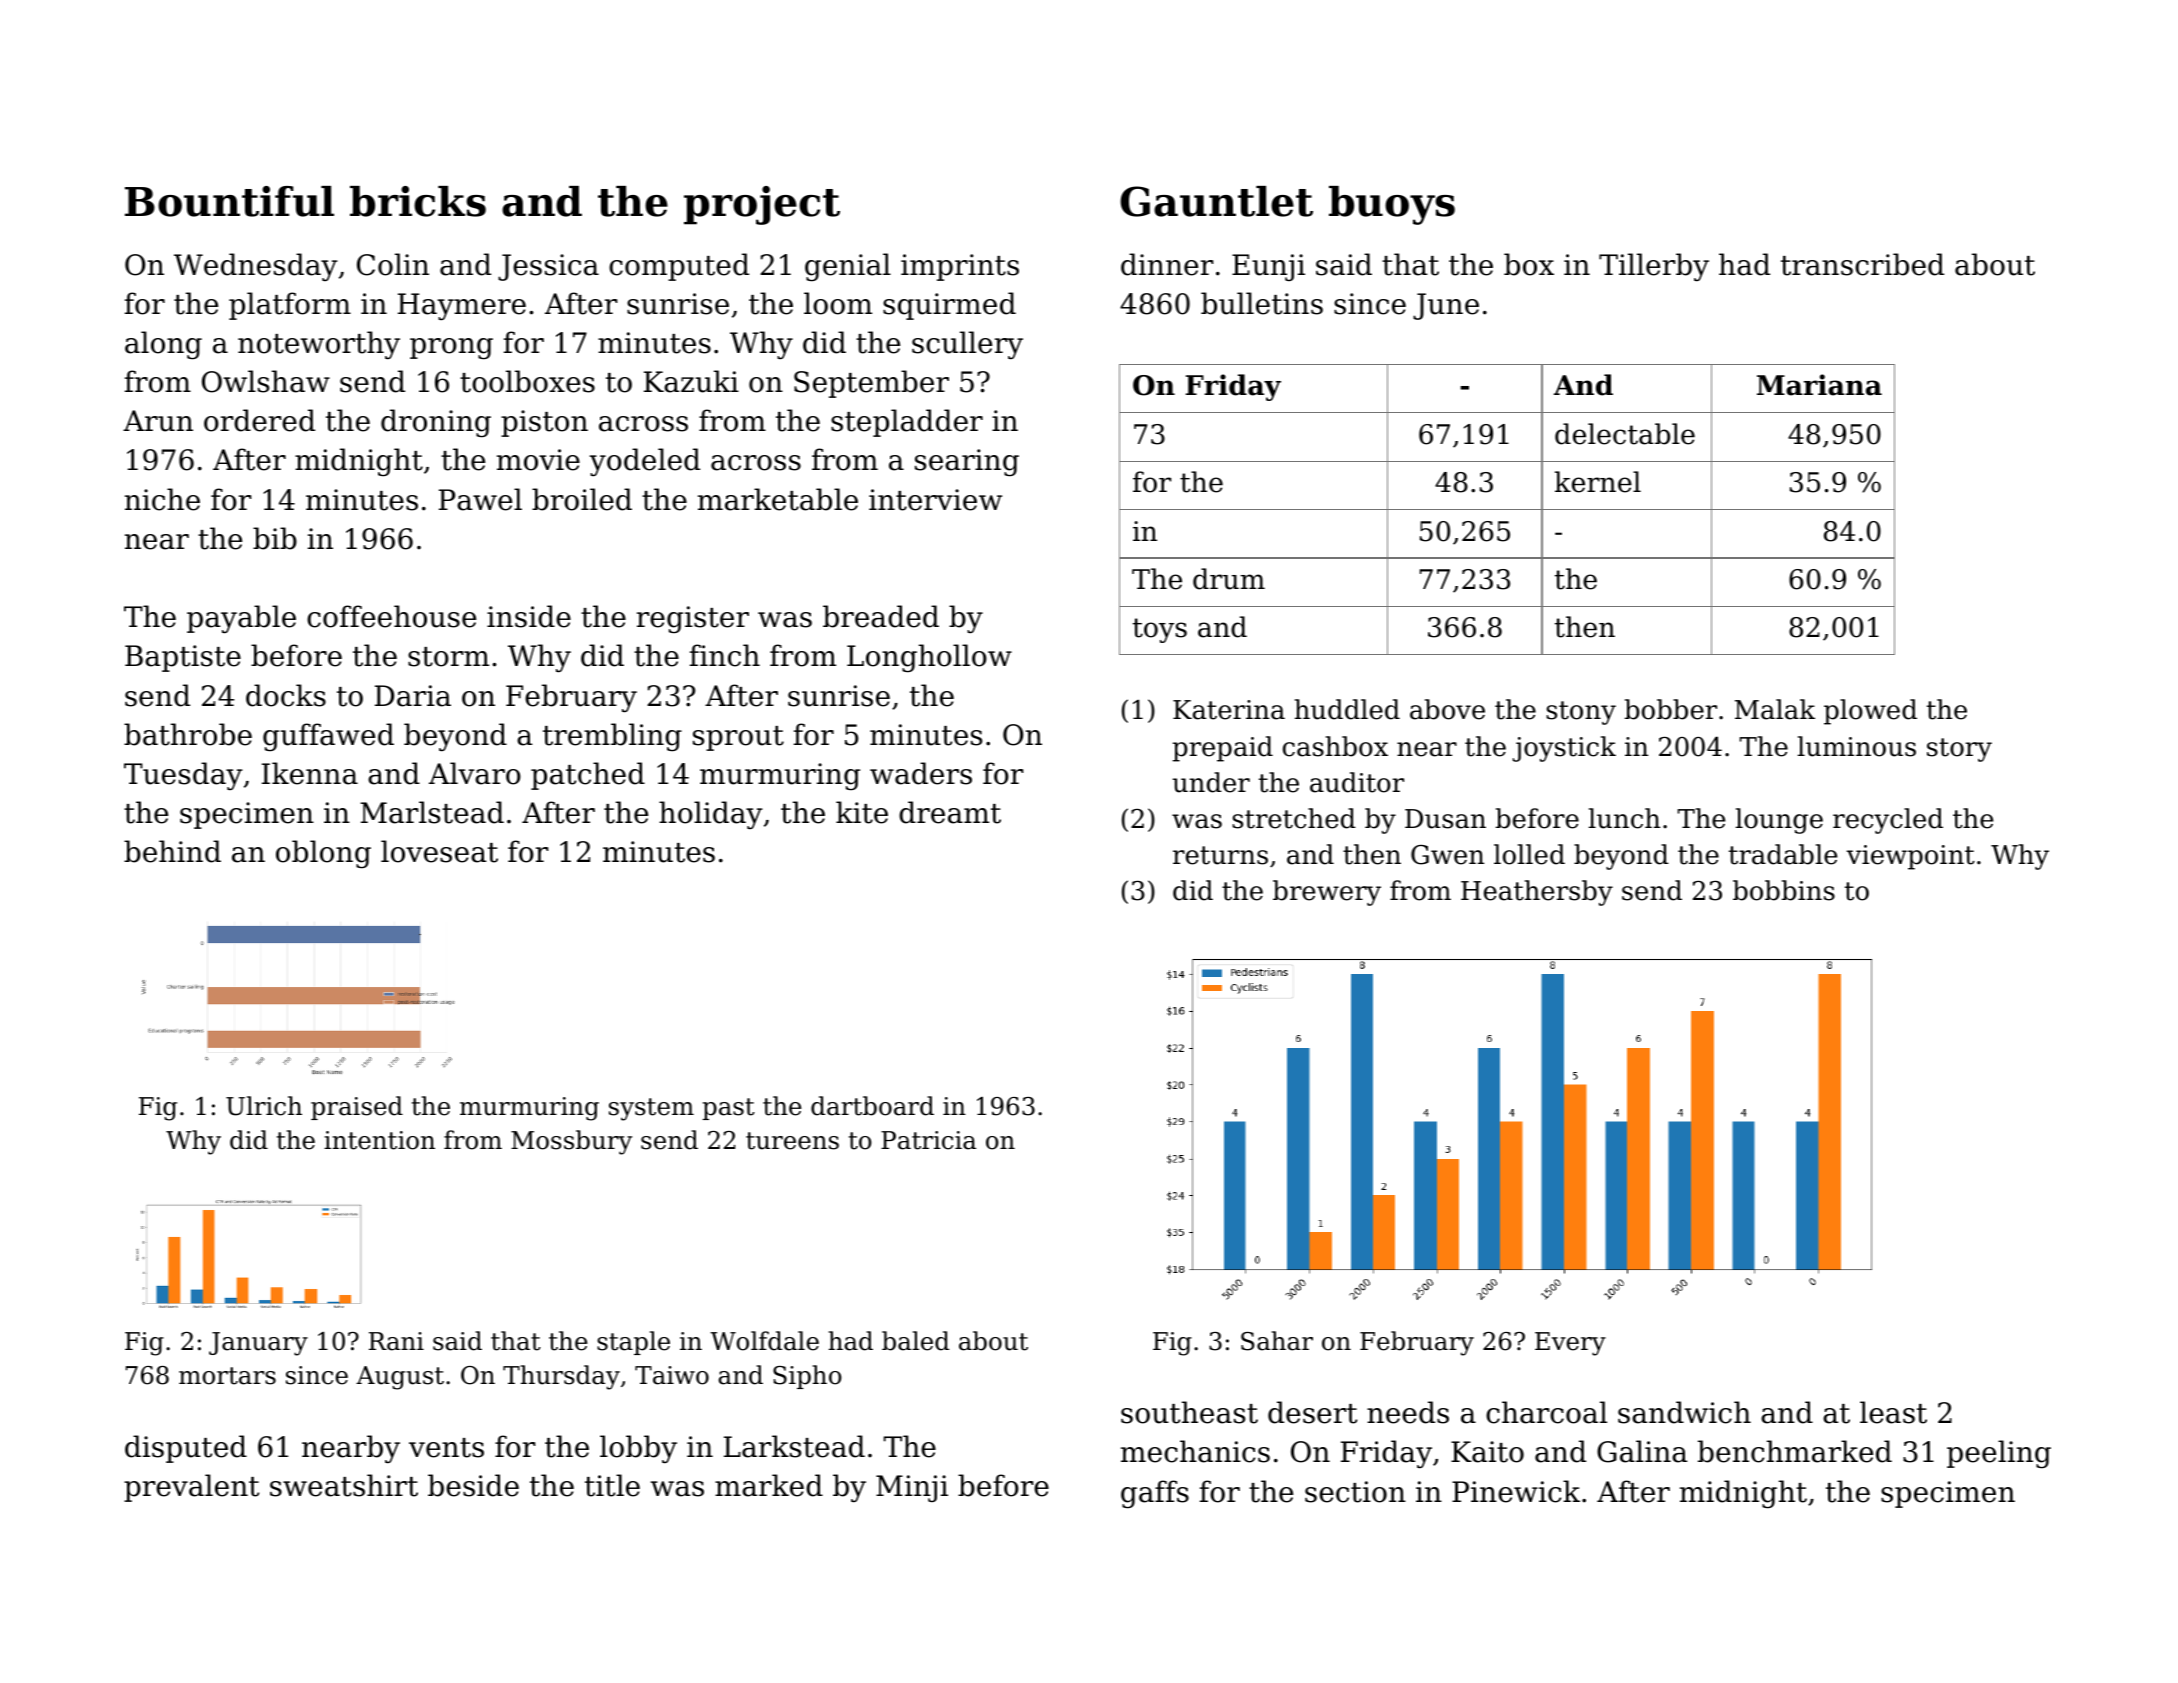 The width and height of the image is (2178, 1683). What do you see at coordinates (1893, 1412) in the image?
I see `least` at bounding box center [1893, 1412].
